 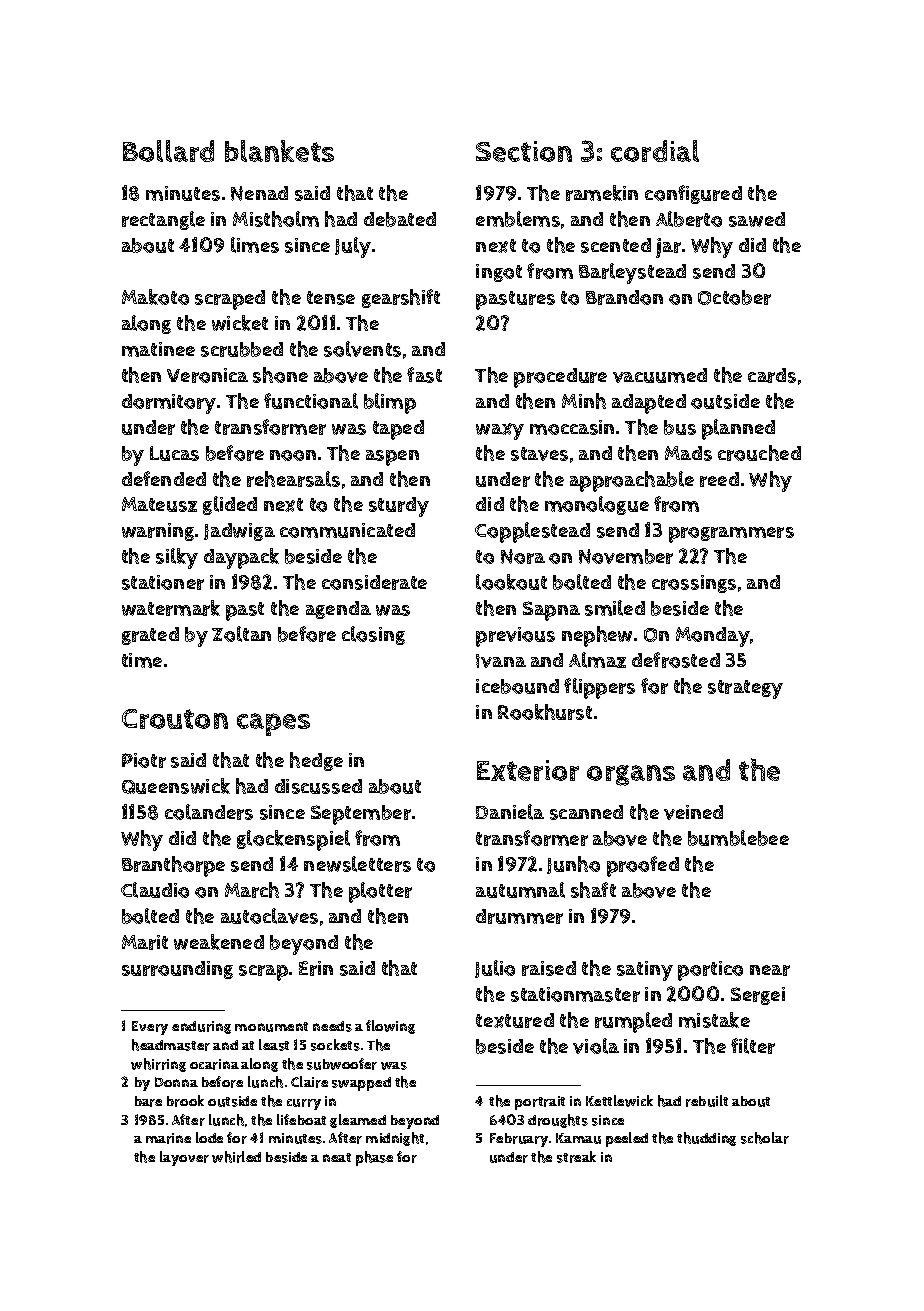 I want to click on capes, so click(x=273, y=724).
